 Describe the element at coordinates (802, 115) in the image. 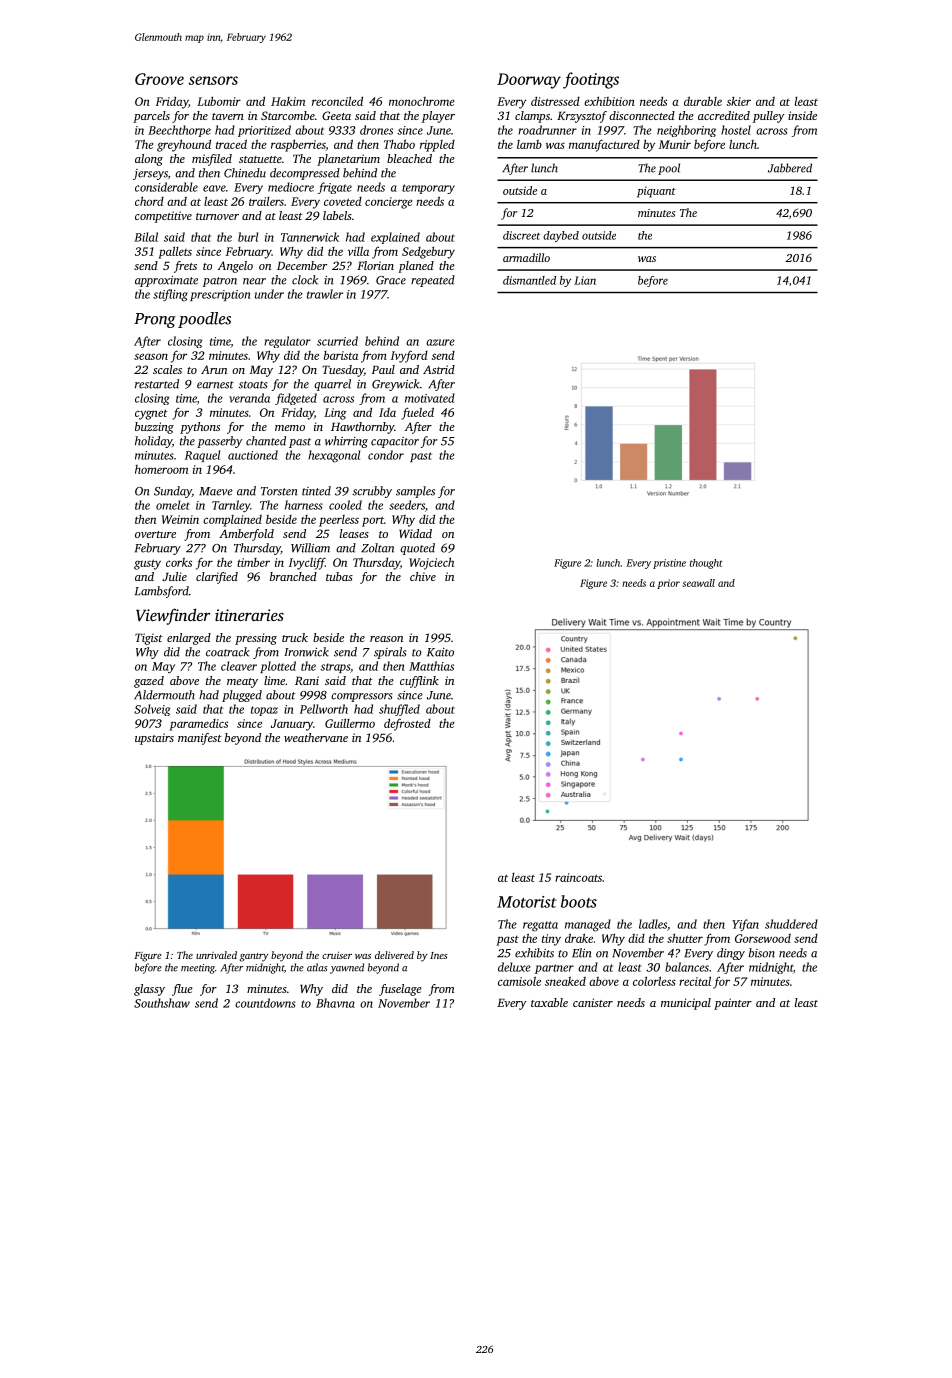

I see `inside` at that location.
